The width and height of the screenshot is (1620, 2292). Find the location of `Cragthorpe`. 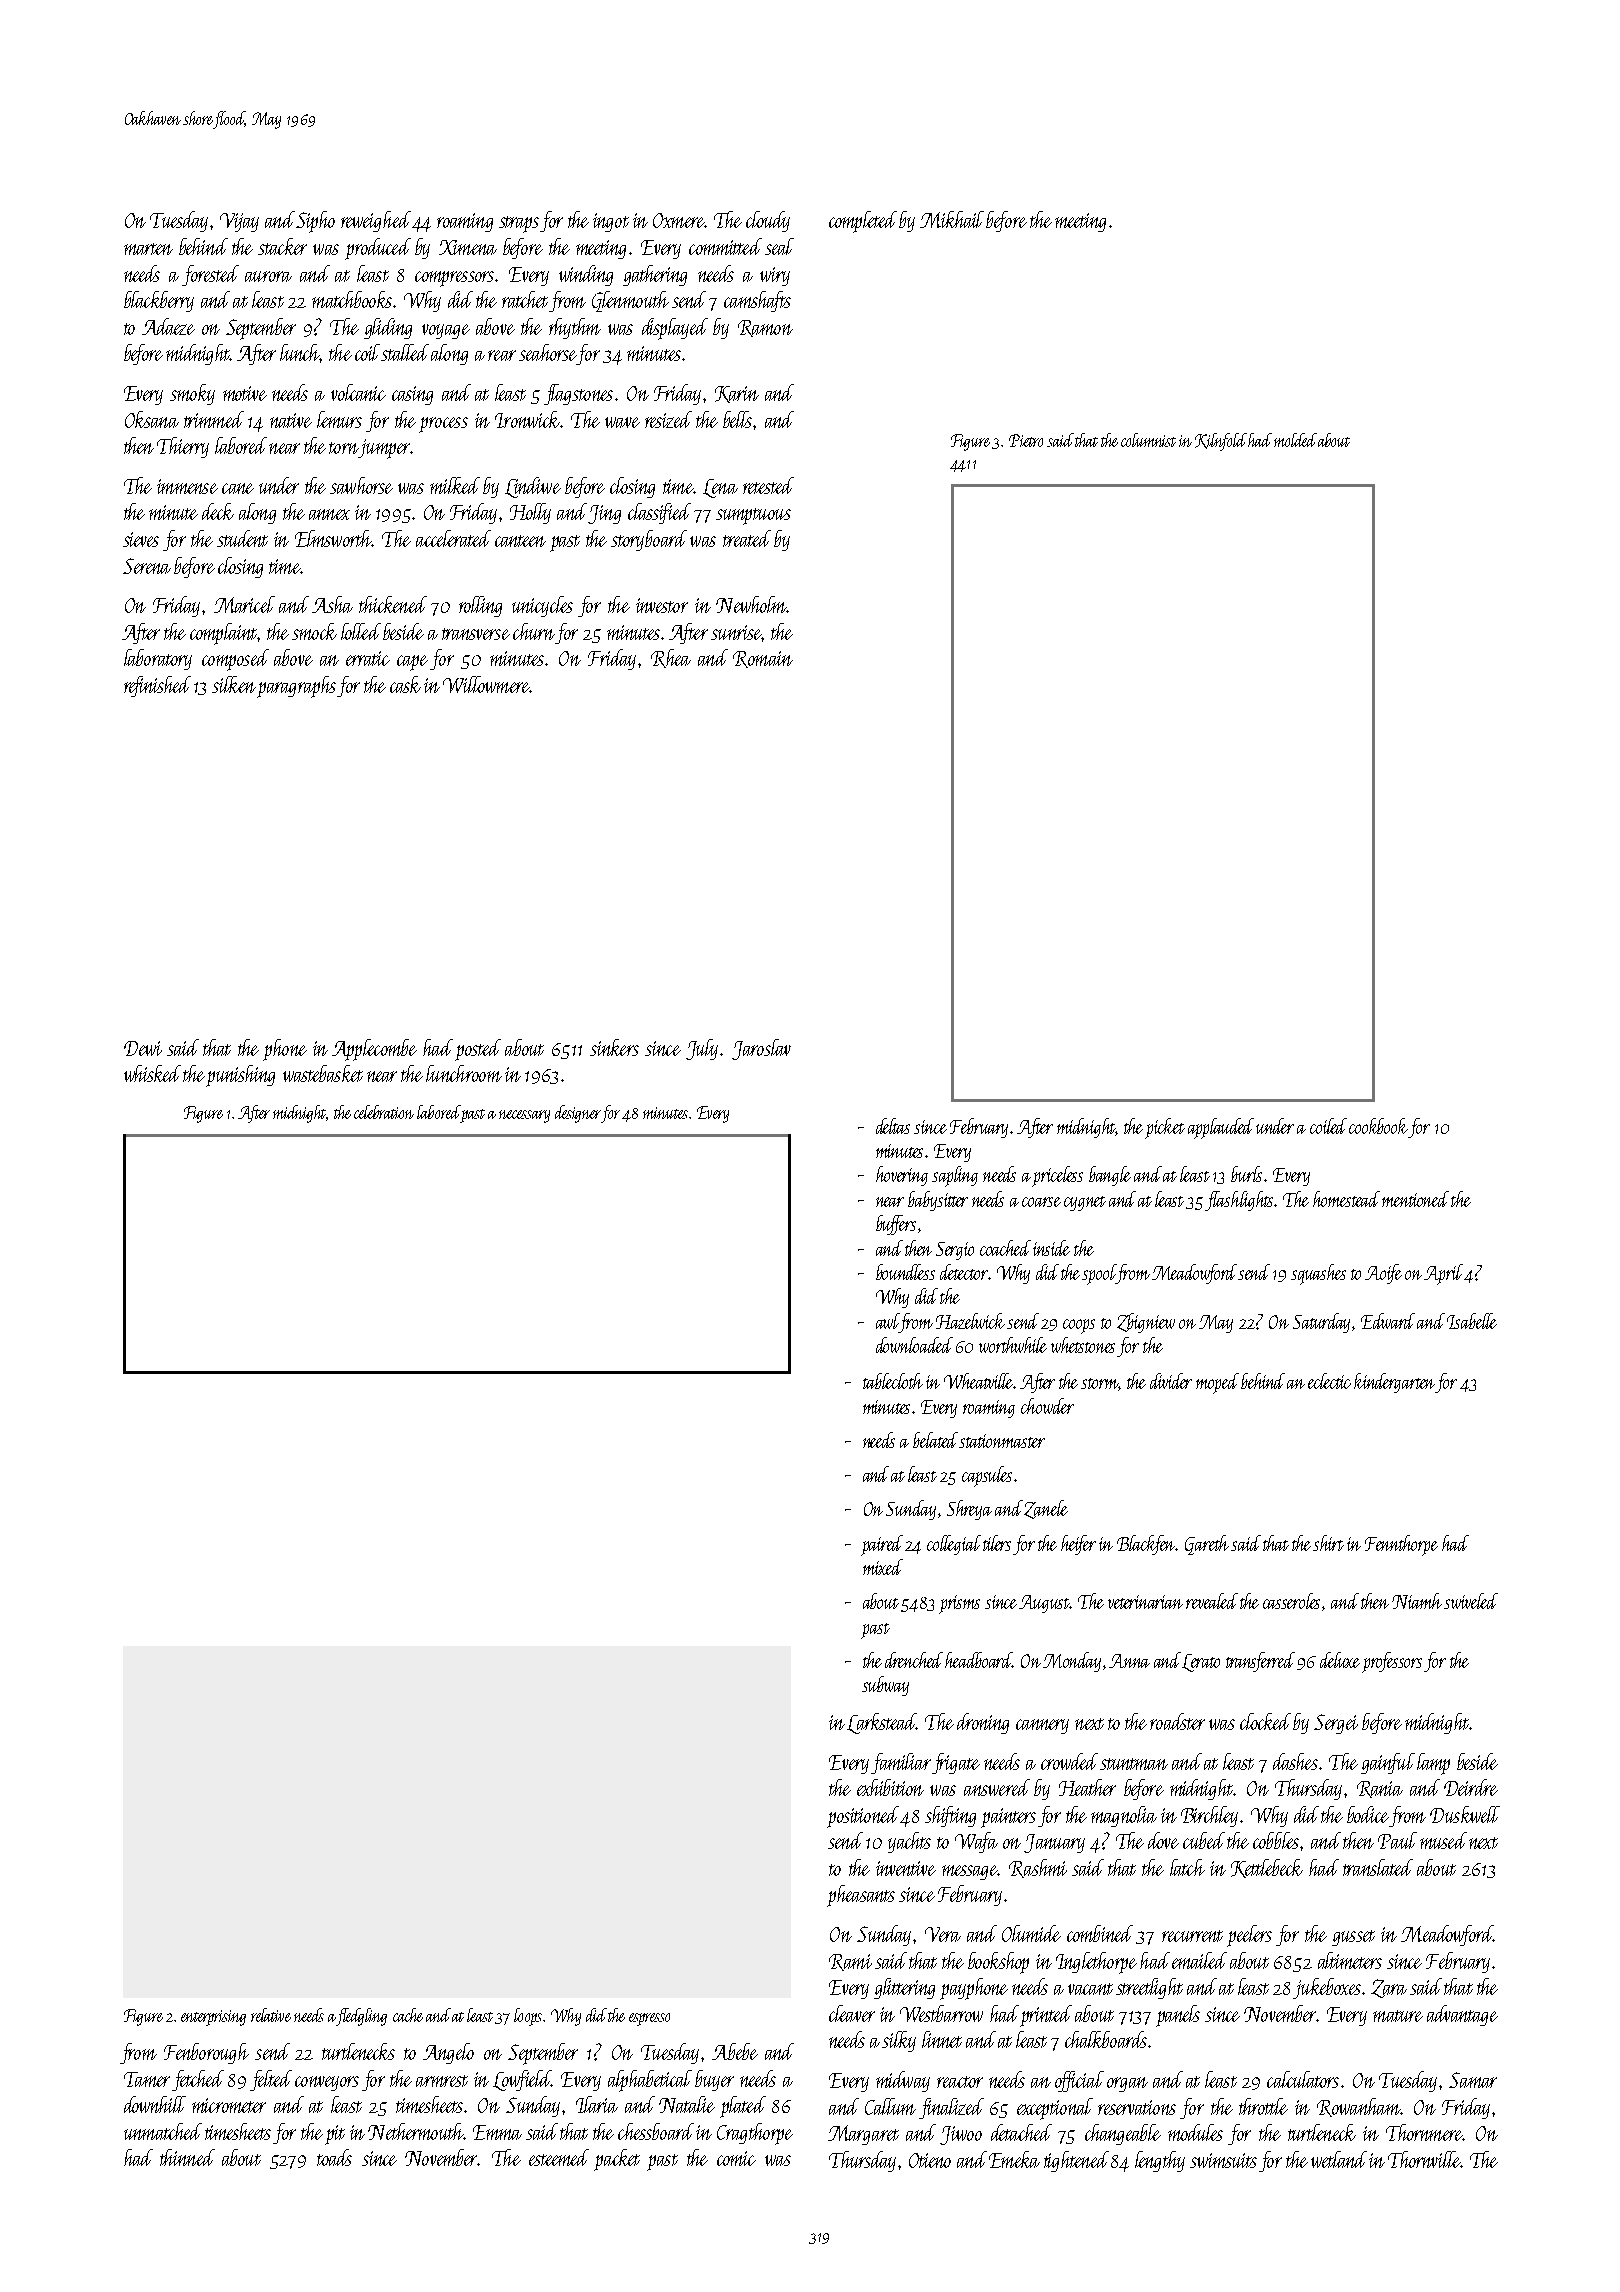

Cragthorpe is located at coordinates (755, 2134).
